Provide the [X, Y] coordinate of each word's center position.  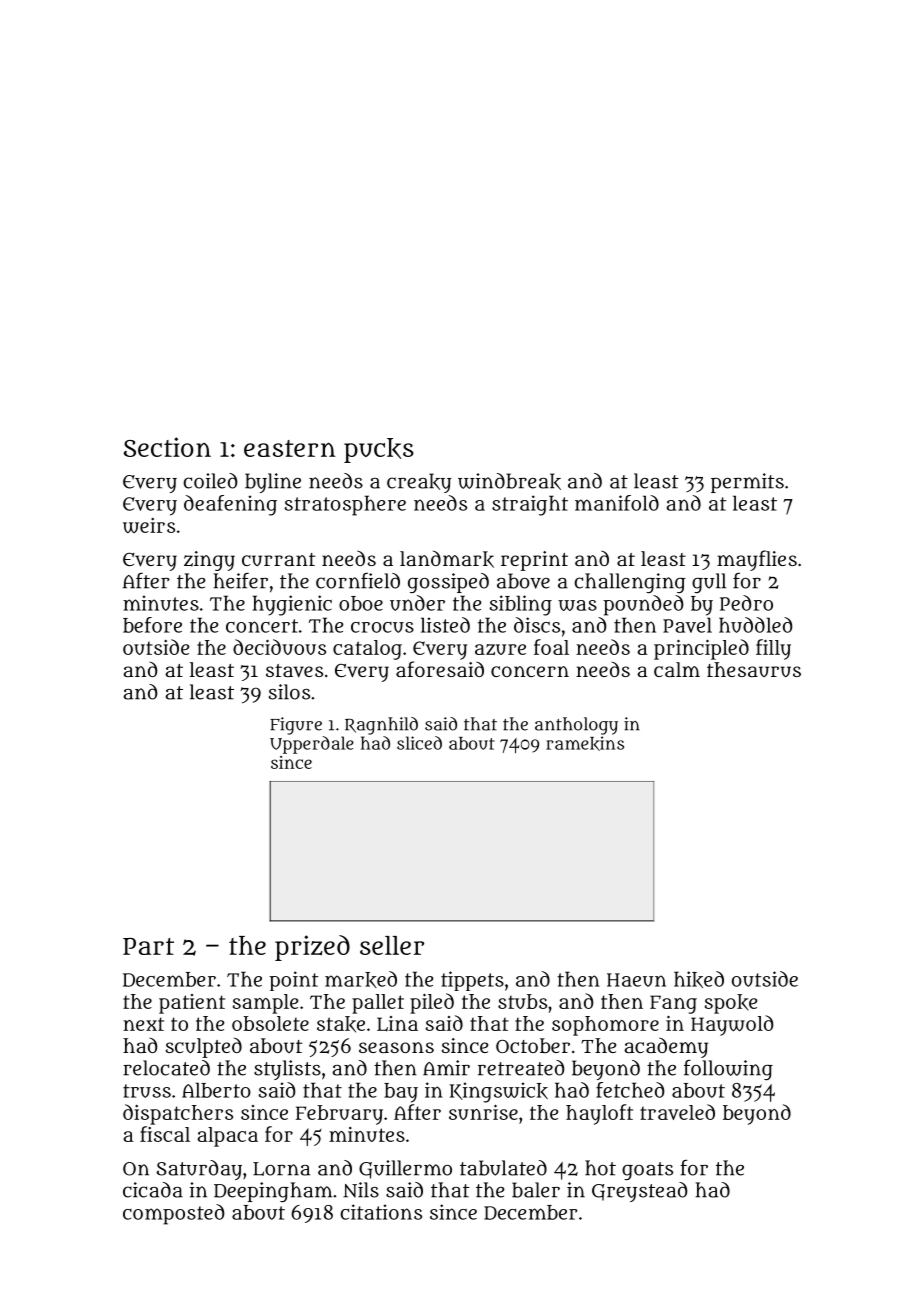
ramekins [585, 743]
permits [747, 483]
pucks [379, 450]
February [339, 1115]
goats [647, 1171]
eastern [289, 448]
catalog [367, 650]
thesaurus [754, 669]
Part [148, 946]
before [152, 625]
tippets [472, 981]
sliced [419, 743]
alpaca [228, 1137]
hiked [699, 979]
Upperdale [312, 745]
